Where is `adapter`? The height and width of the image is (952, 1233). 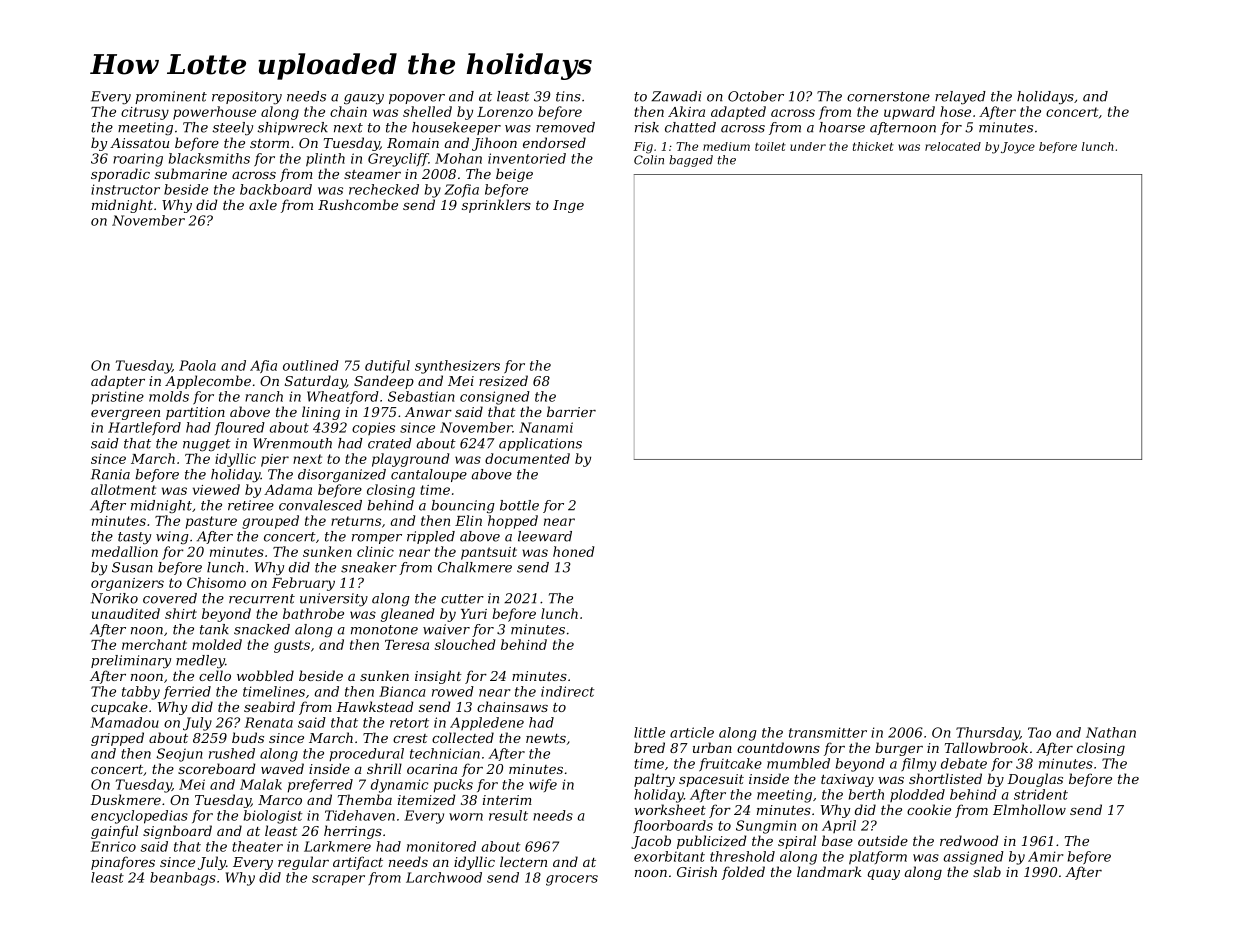
adapter is located at coordinates (118, 382).
